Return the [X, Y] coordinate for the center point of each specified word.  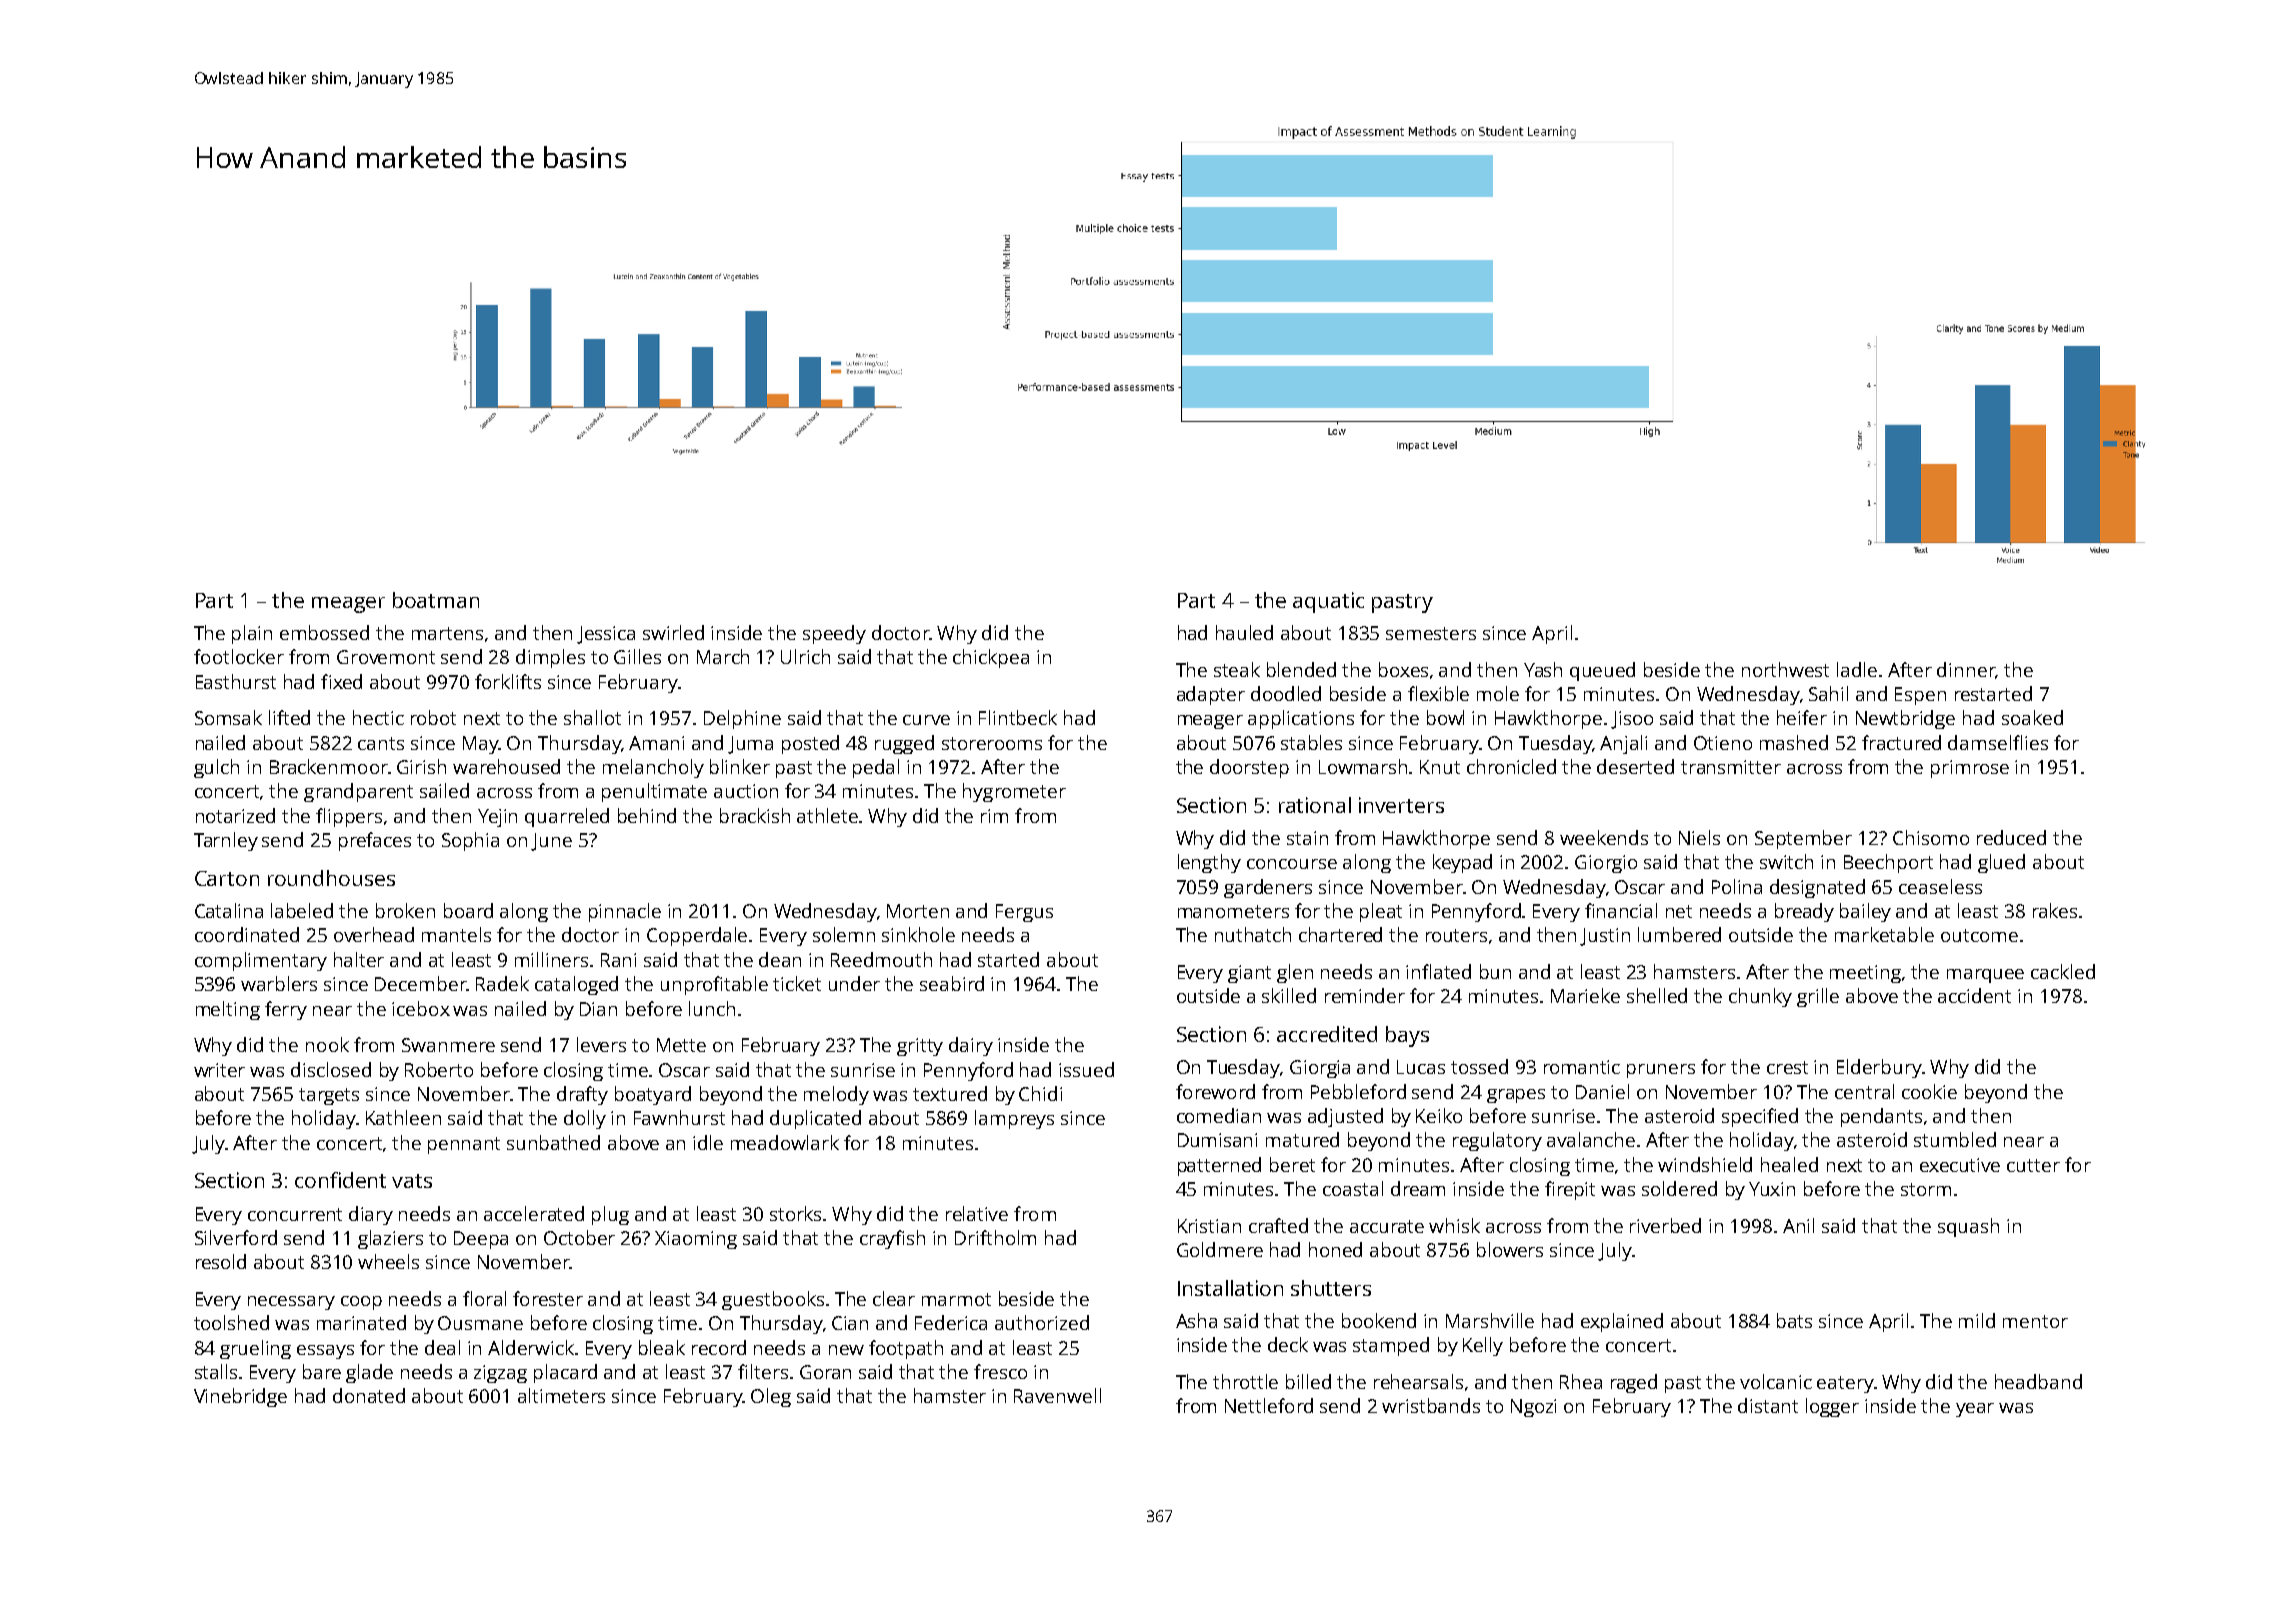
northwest [1785, 669]
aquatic [1328, 602]
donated [369, 1395]
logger [1832, 1407]
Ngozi [1533, 1408]
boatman [436, 600]
